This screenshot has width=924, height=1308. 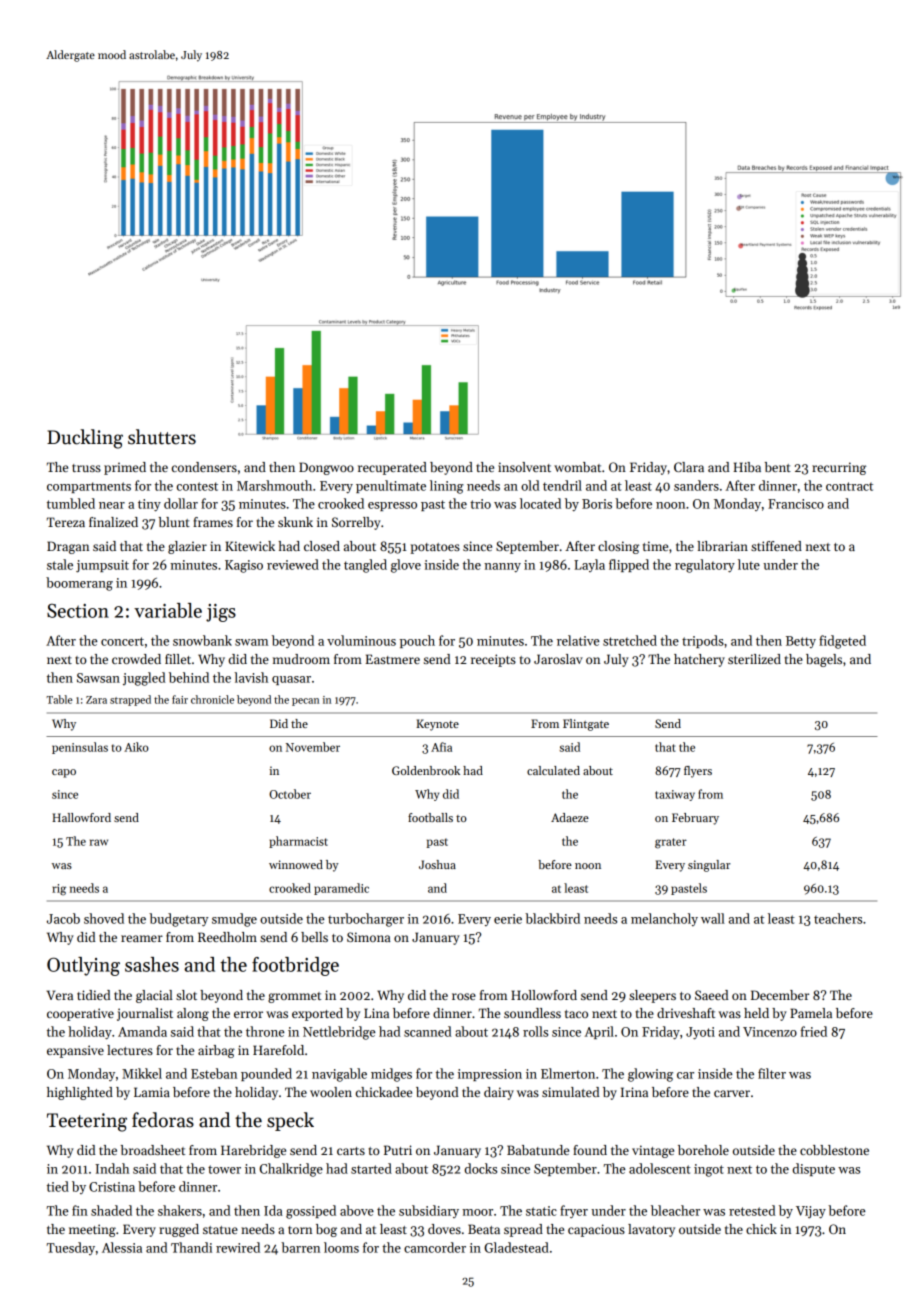 I want to click on bagels, so click(x=824, y=660).
